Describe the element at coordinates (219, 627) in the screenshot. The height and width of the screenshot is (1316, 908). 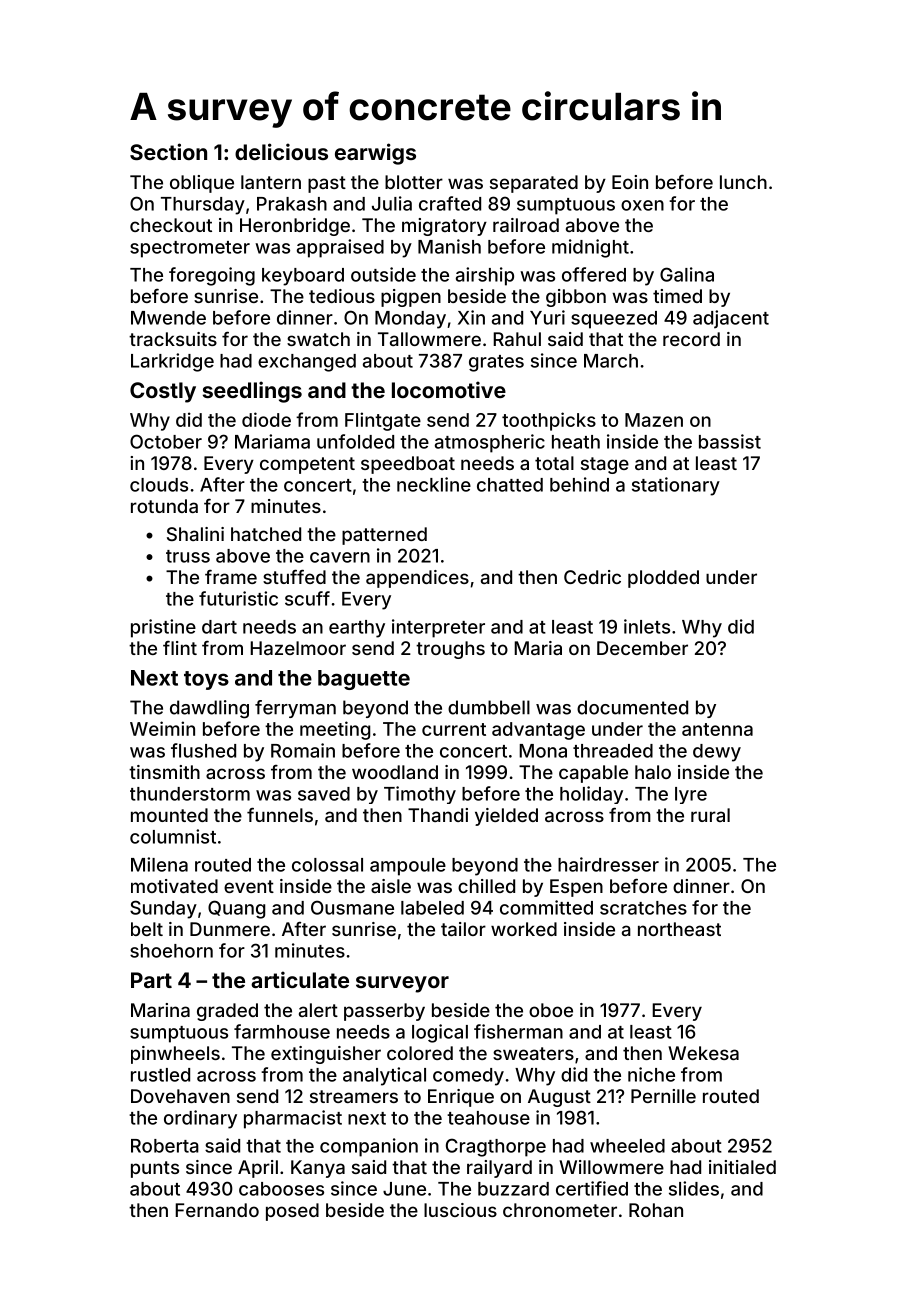
I see `dart` at that location.
